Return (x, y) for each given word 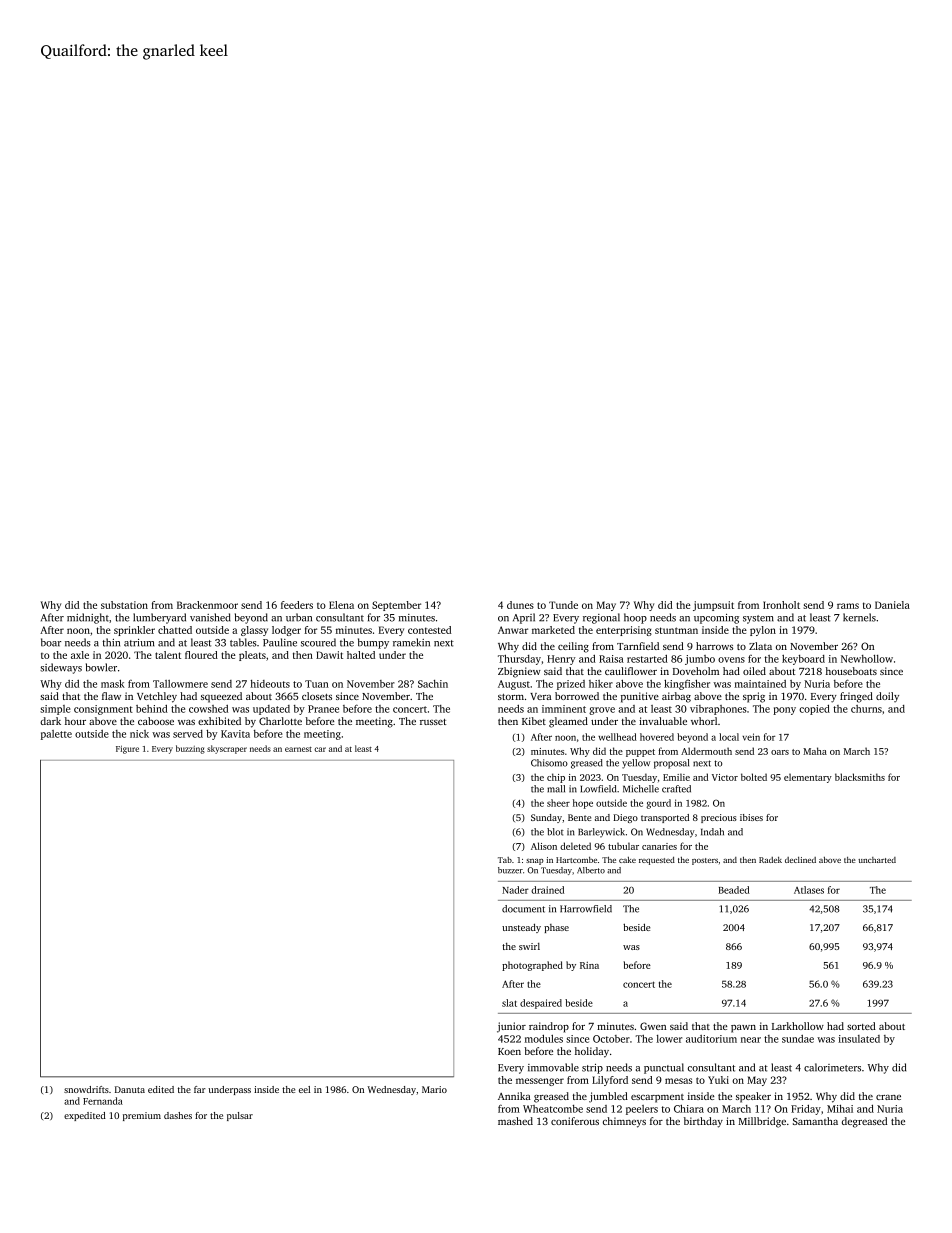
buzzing (190, 749)
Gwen (653, 1026)
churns (866, 709)
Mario (434, 1089)
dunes (520, 605)
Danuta (130, 1089)
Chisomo (549, 763)
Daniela (892, 605)
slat (509, 1003)
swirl (529, 946)
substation (124, 605)
